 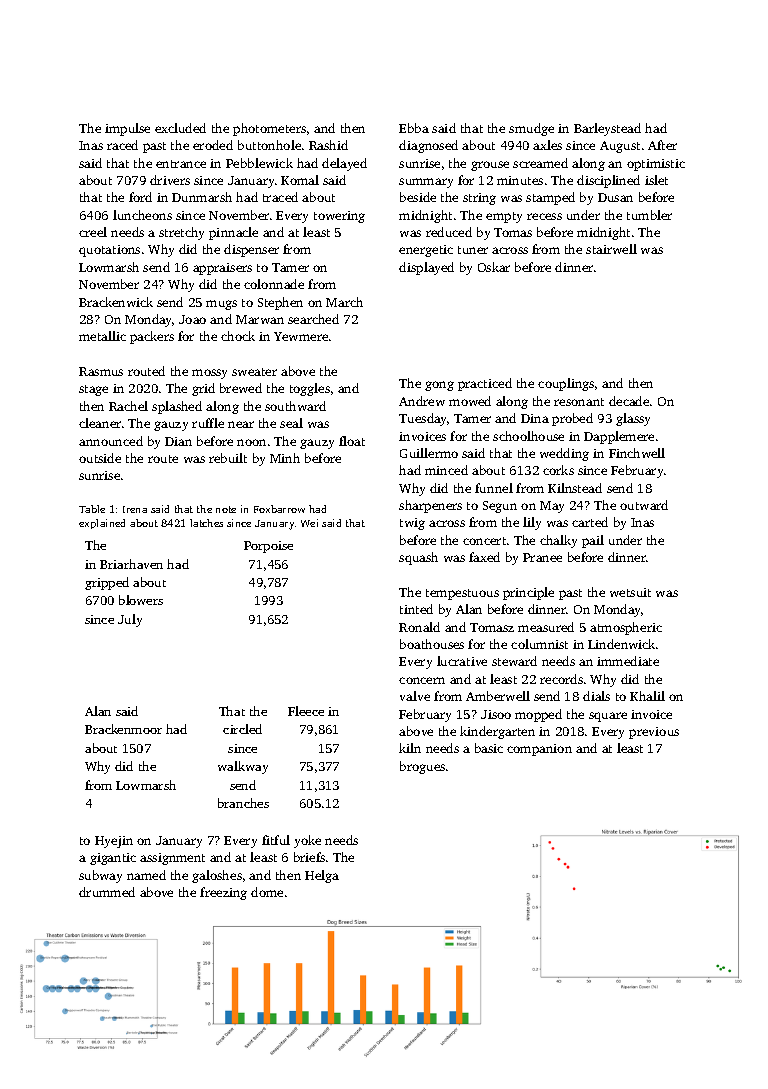 I want to click on Finchwell, so click(x=637, y=453).
